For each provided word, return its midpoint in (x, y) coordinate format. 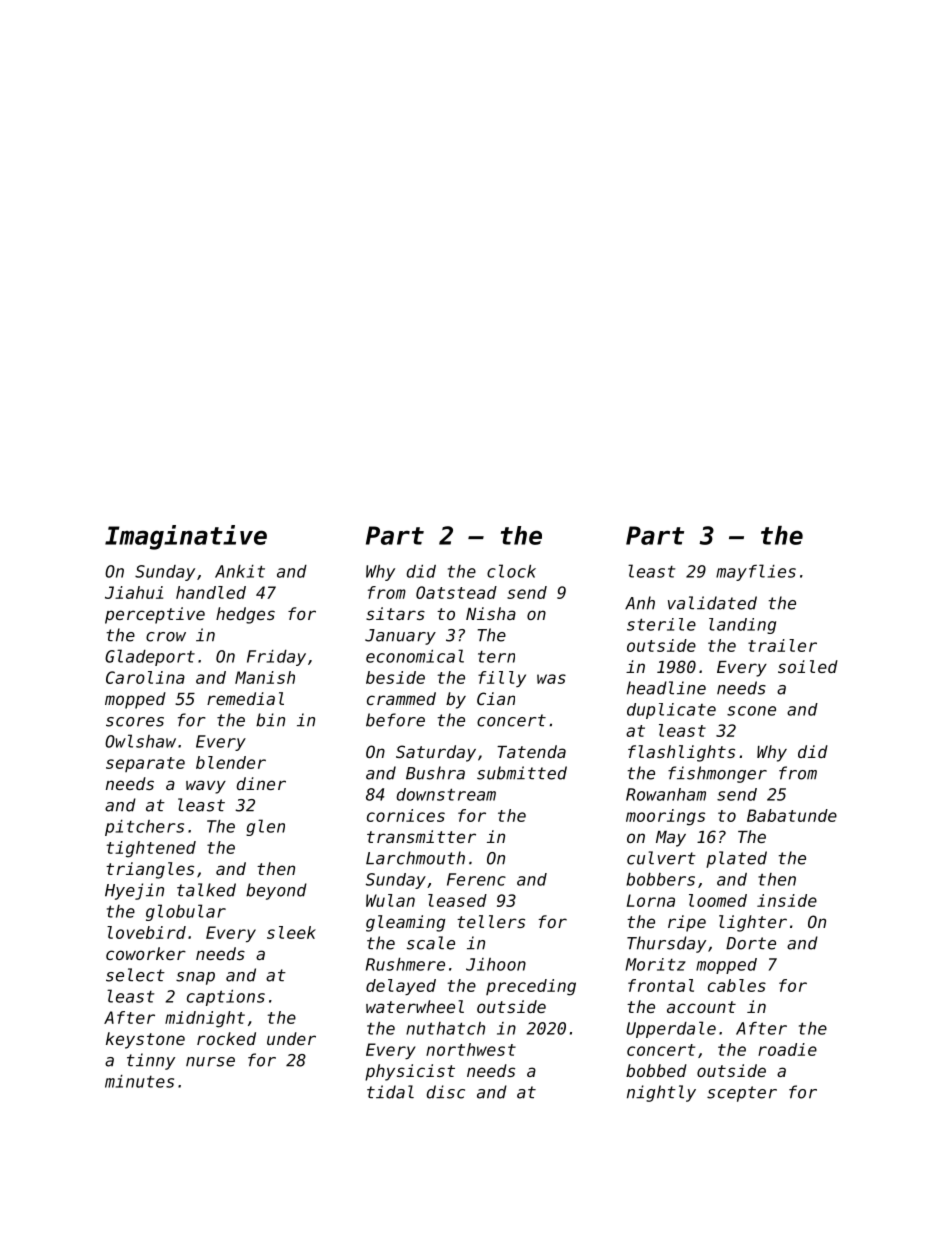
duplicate (671, 711)
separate (145, 764)
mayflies (756, 572)
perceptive (155, 615)
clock (511, 571)
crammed (401, 698)
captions (226, 998)
